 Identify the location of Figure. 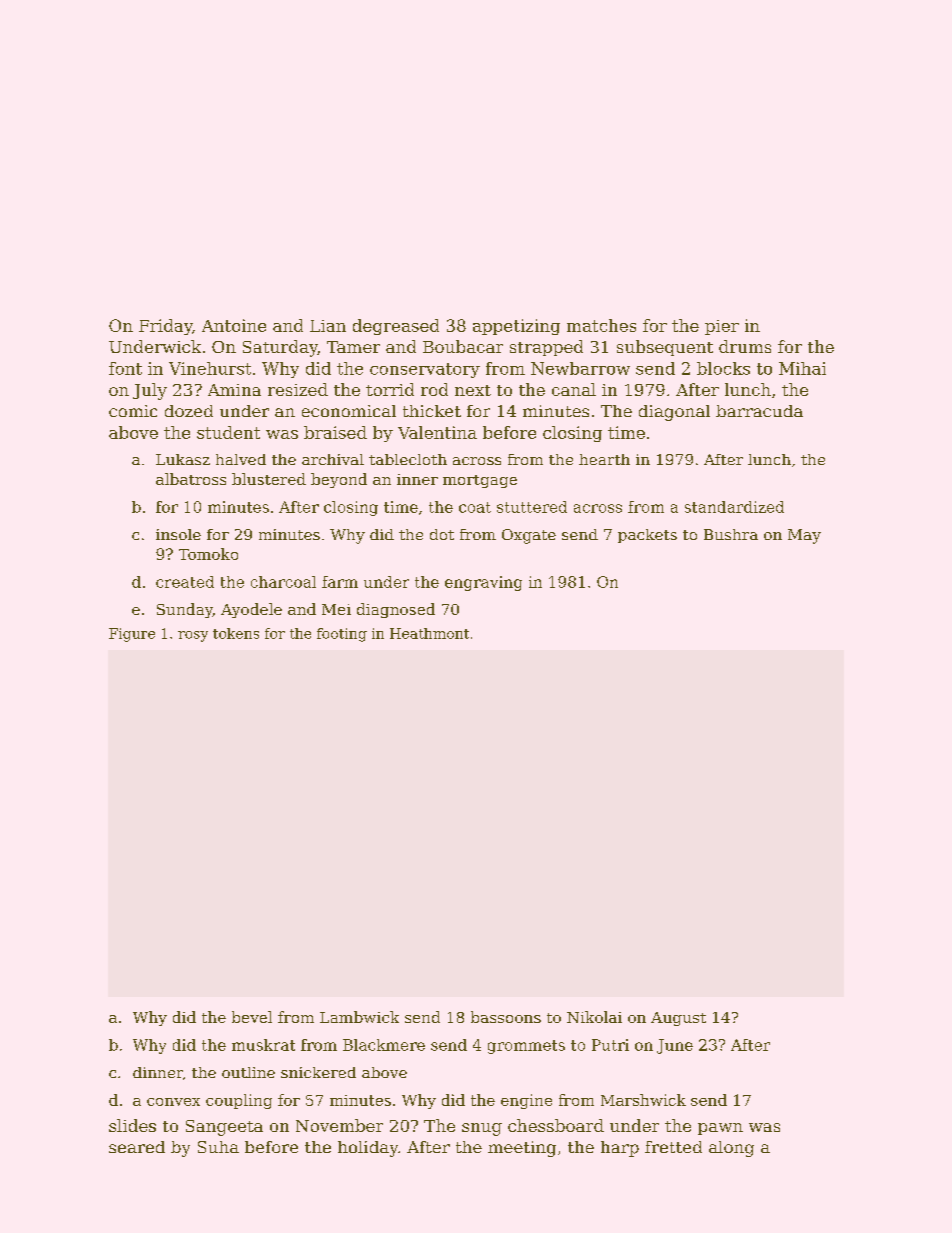
(132, 635).
